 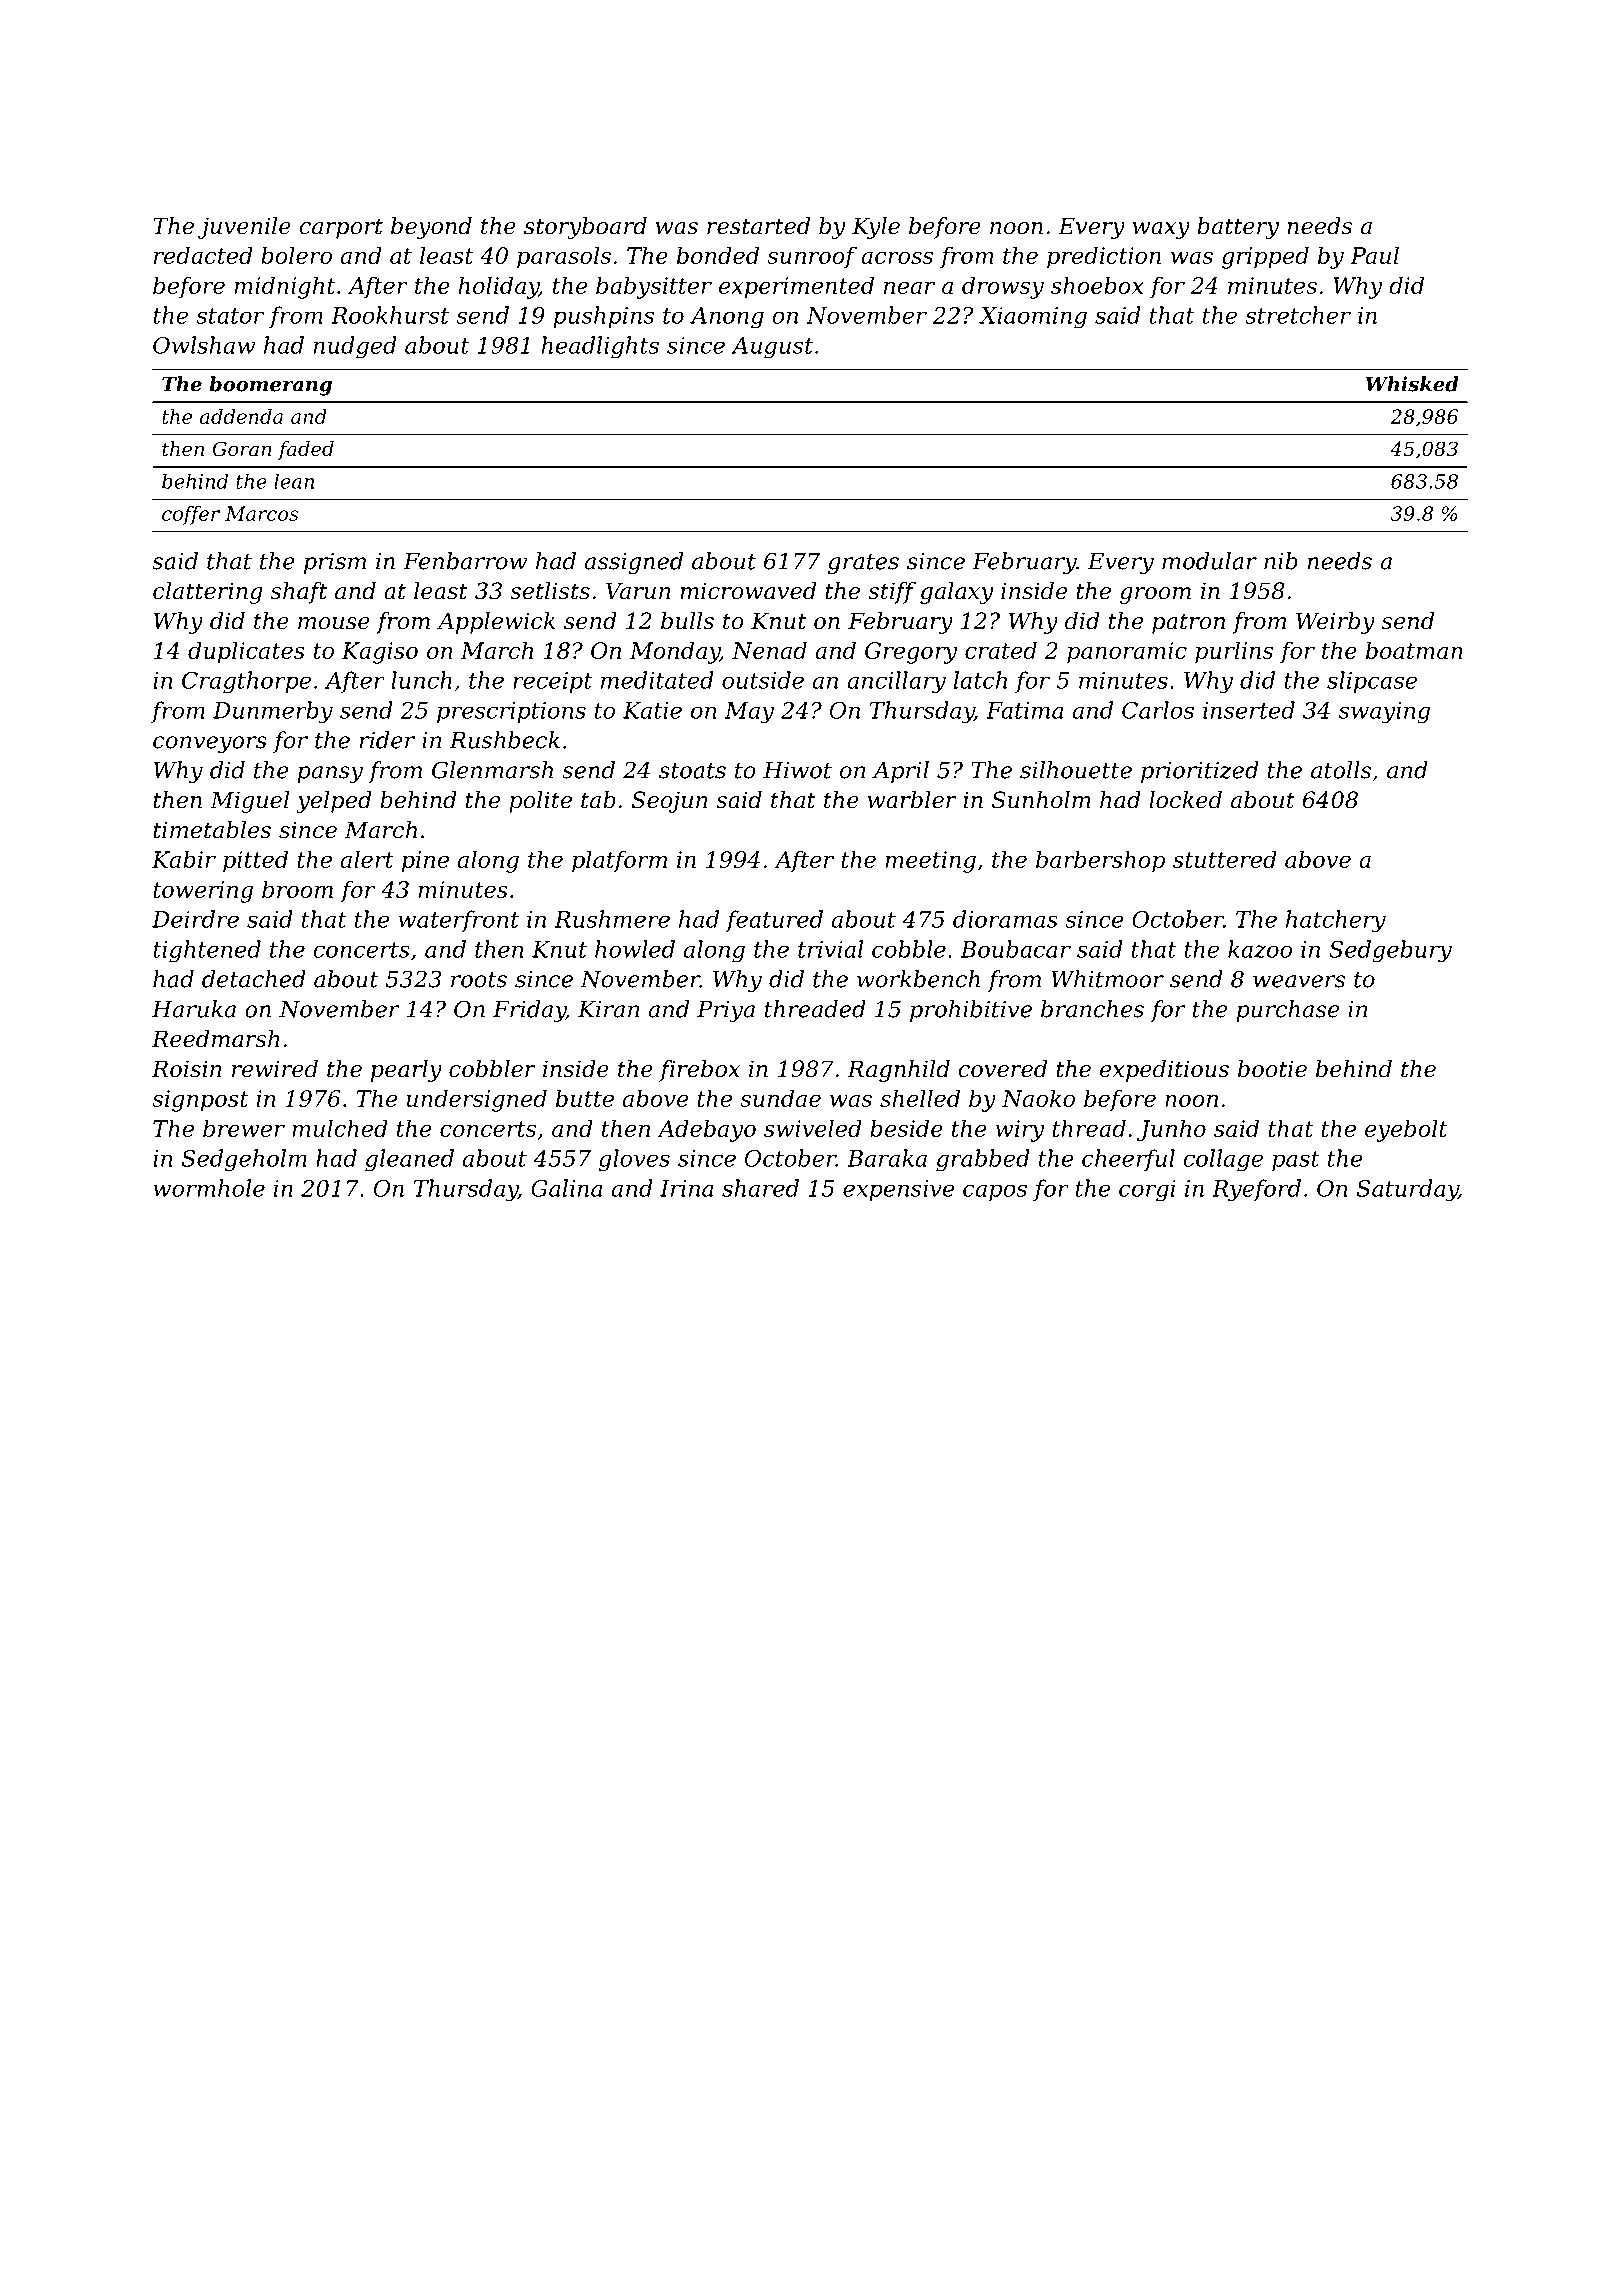 I want to click on Whisked, so click(x=1412, y=384).
